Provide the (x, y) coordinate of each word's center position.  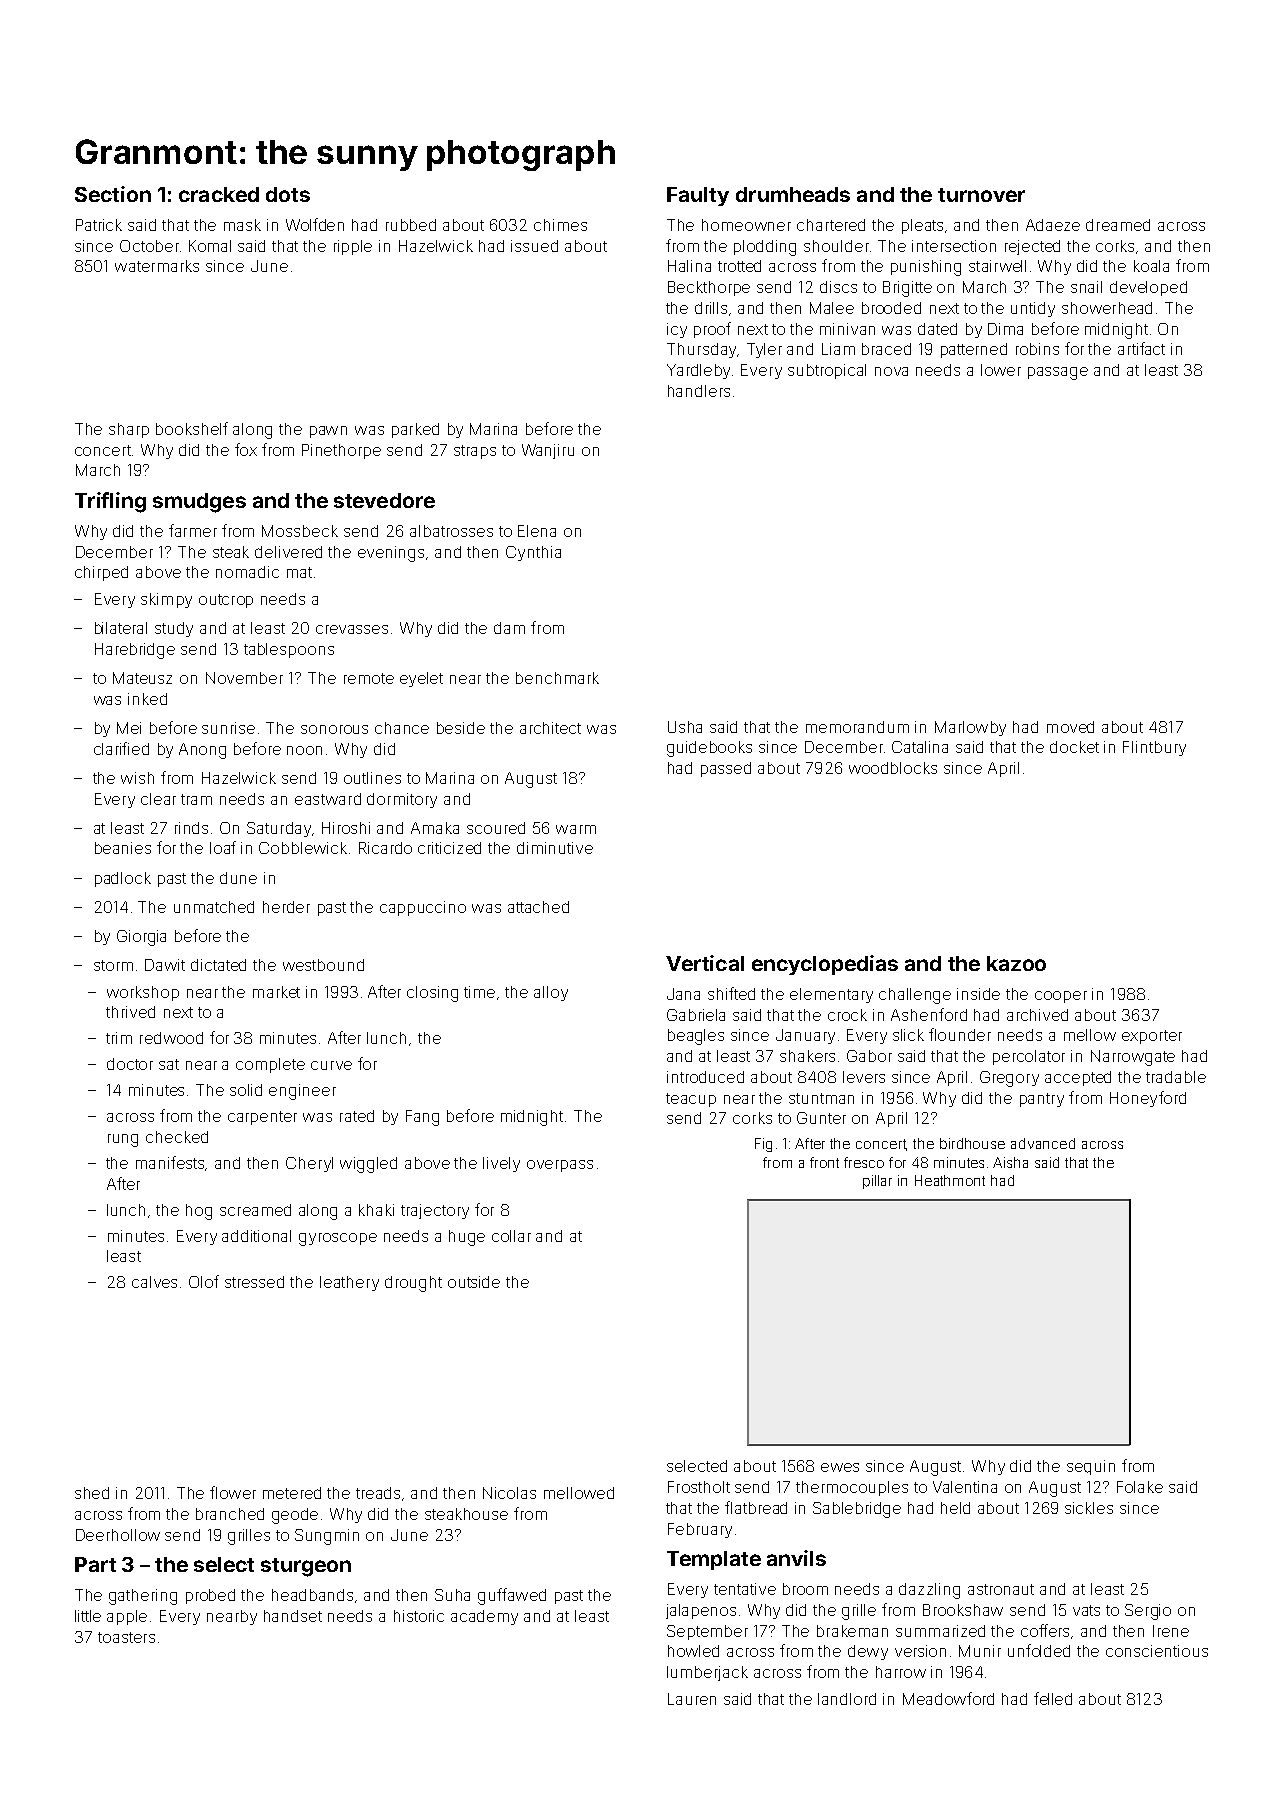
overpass (560, 1166)
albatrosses (451, 531)
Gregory (1009, 1079)
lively (501, 1164)
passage (1058, 373)
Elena (537, 531)
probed (210, 1596)
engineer (302, 1092)
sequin (1091, 1467)
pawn (328, 432)
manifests (171, 1163)
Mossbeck (300, 531)
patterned (974, 350)
